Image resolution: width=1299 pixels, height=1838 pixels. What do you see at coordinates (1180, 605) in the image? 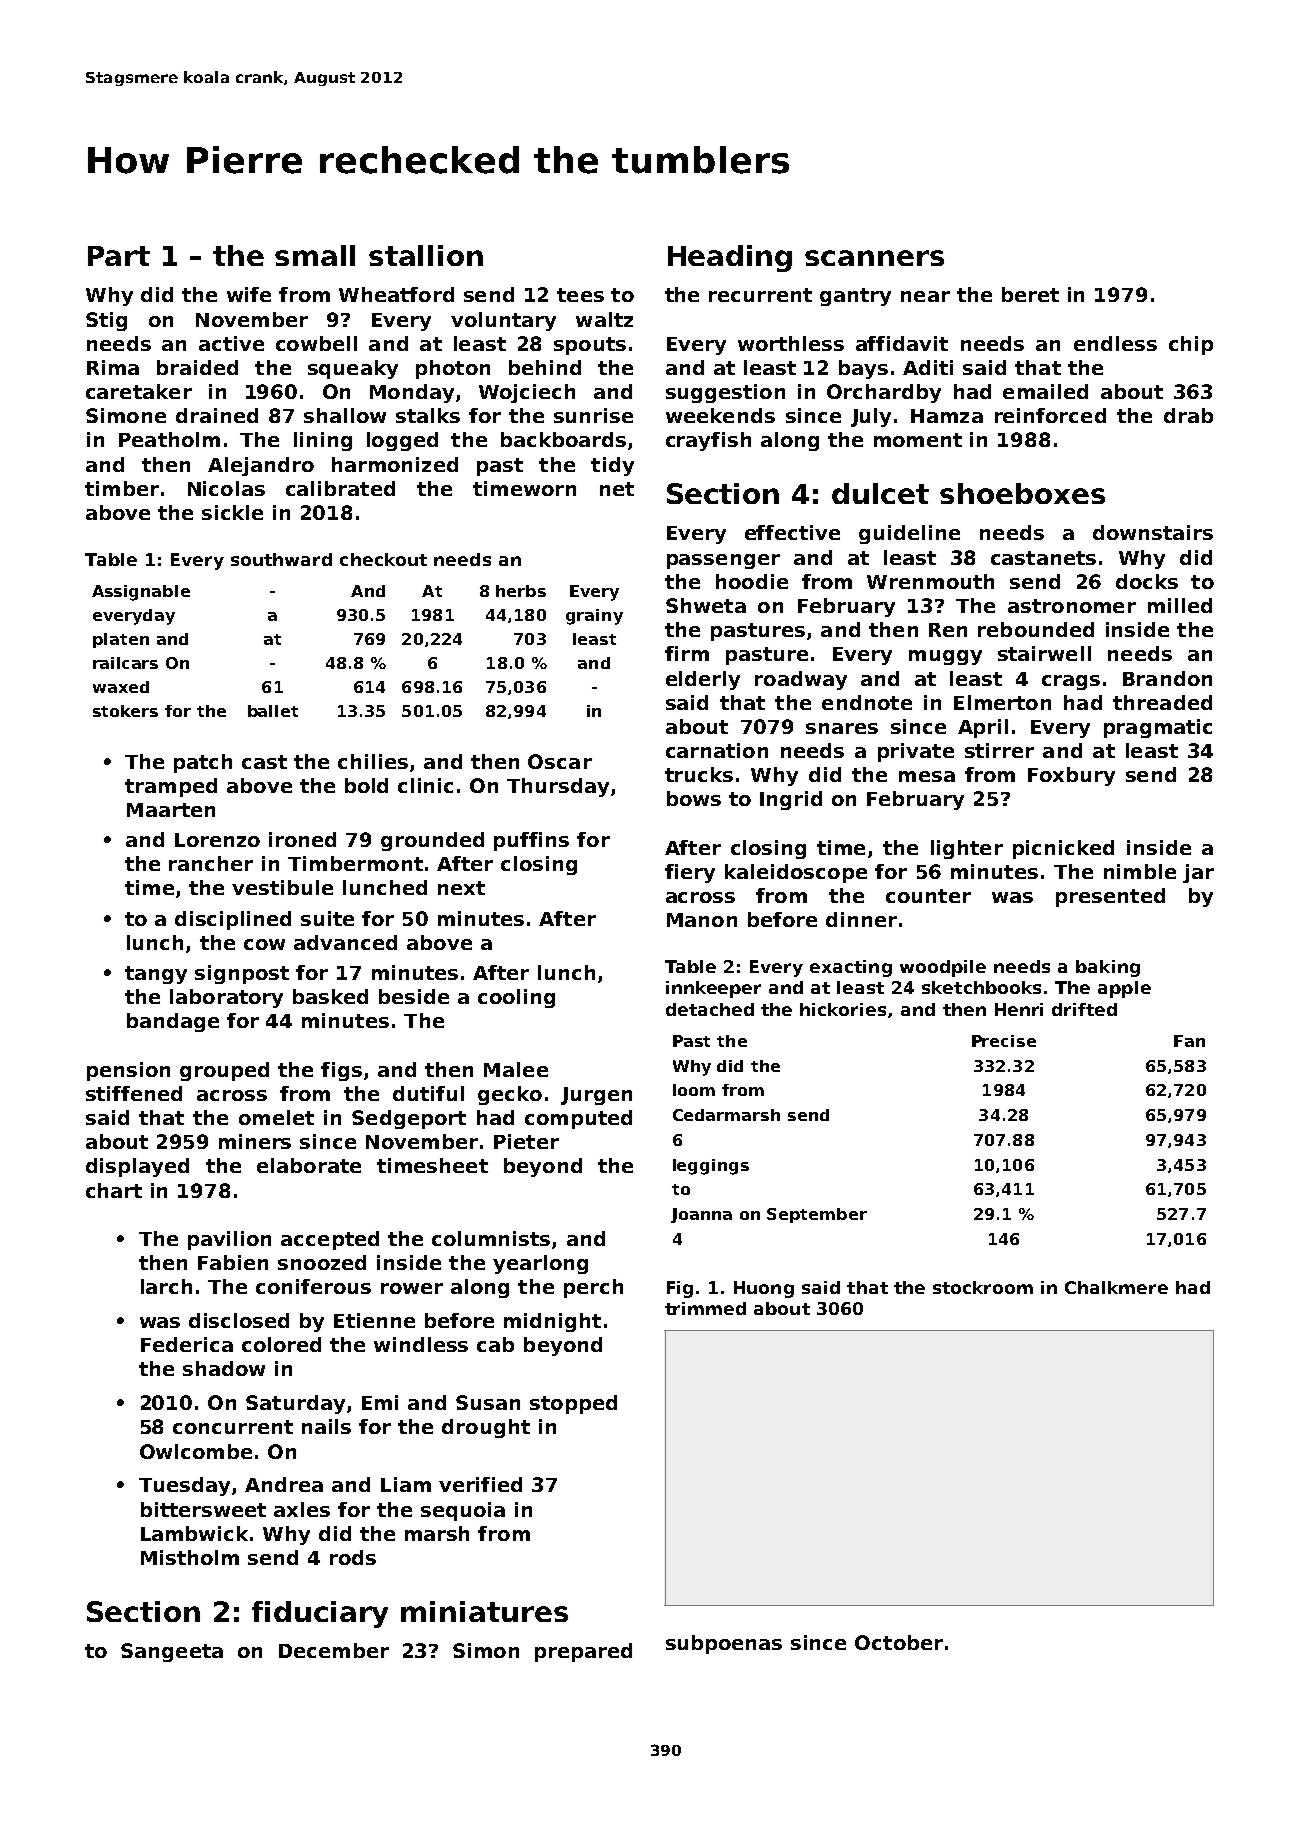
I see `milled` at bounding box center [1180, 605].
